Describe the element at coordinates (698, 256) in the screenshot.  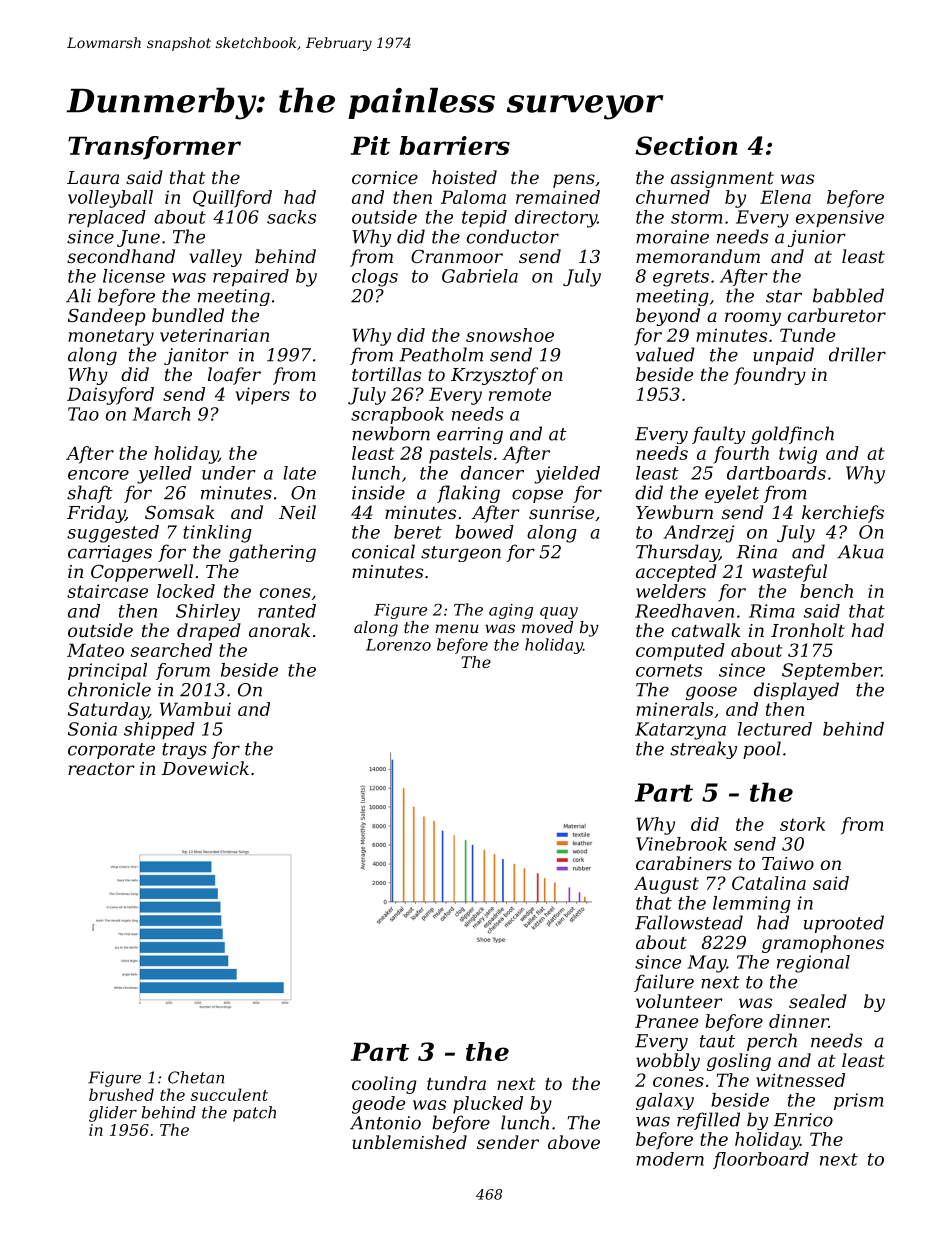
I see `memorandum` at that location.
